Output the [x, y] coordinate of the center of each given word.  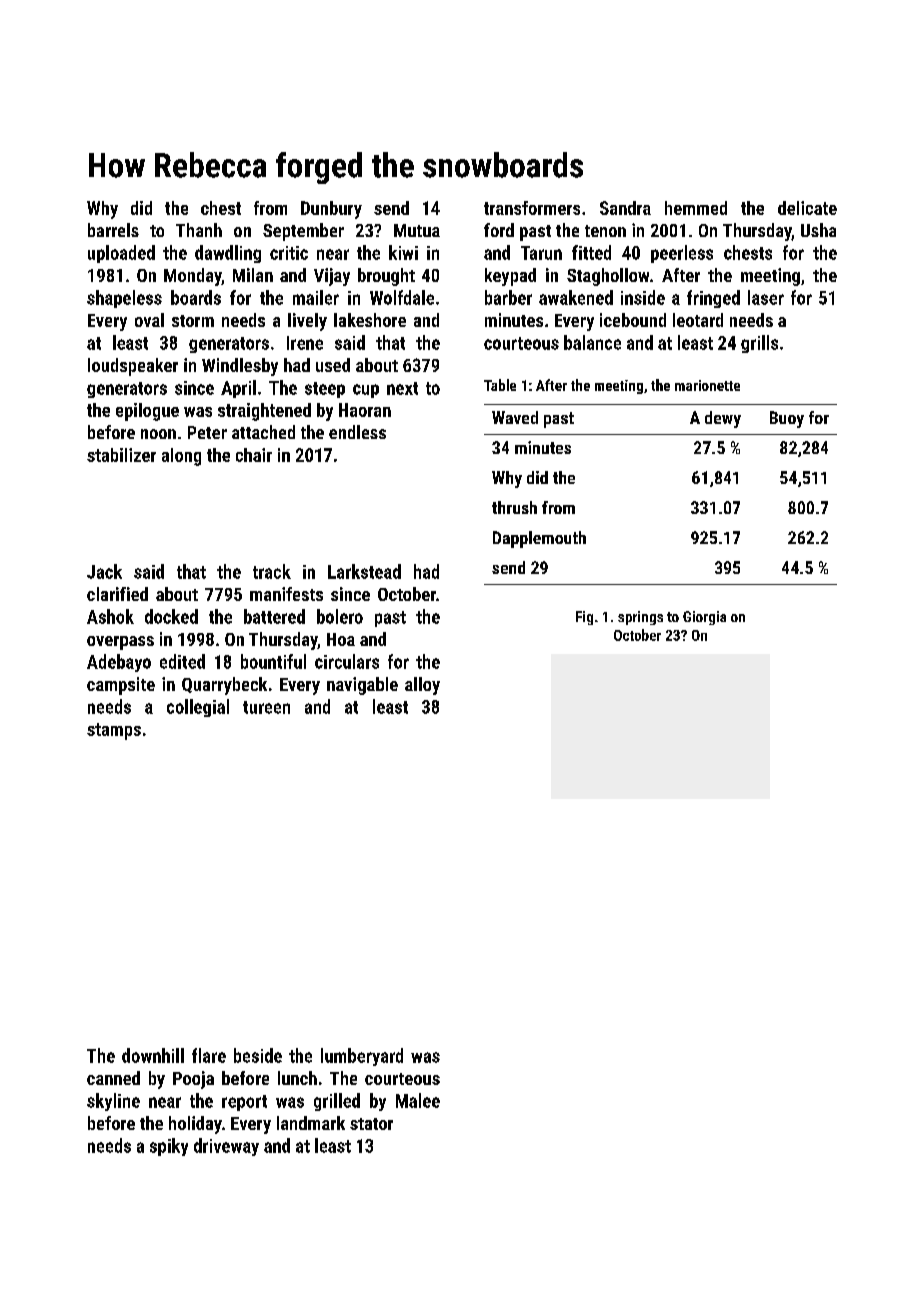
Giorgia [704, 618]
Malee [418, 1100]
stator [371, 1124]
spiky [169, 1147]
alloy [422, 686]
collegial [198, 708]
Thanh [199, 230]
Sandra [625, 208]
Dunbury [331, 210]
